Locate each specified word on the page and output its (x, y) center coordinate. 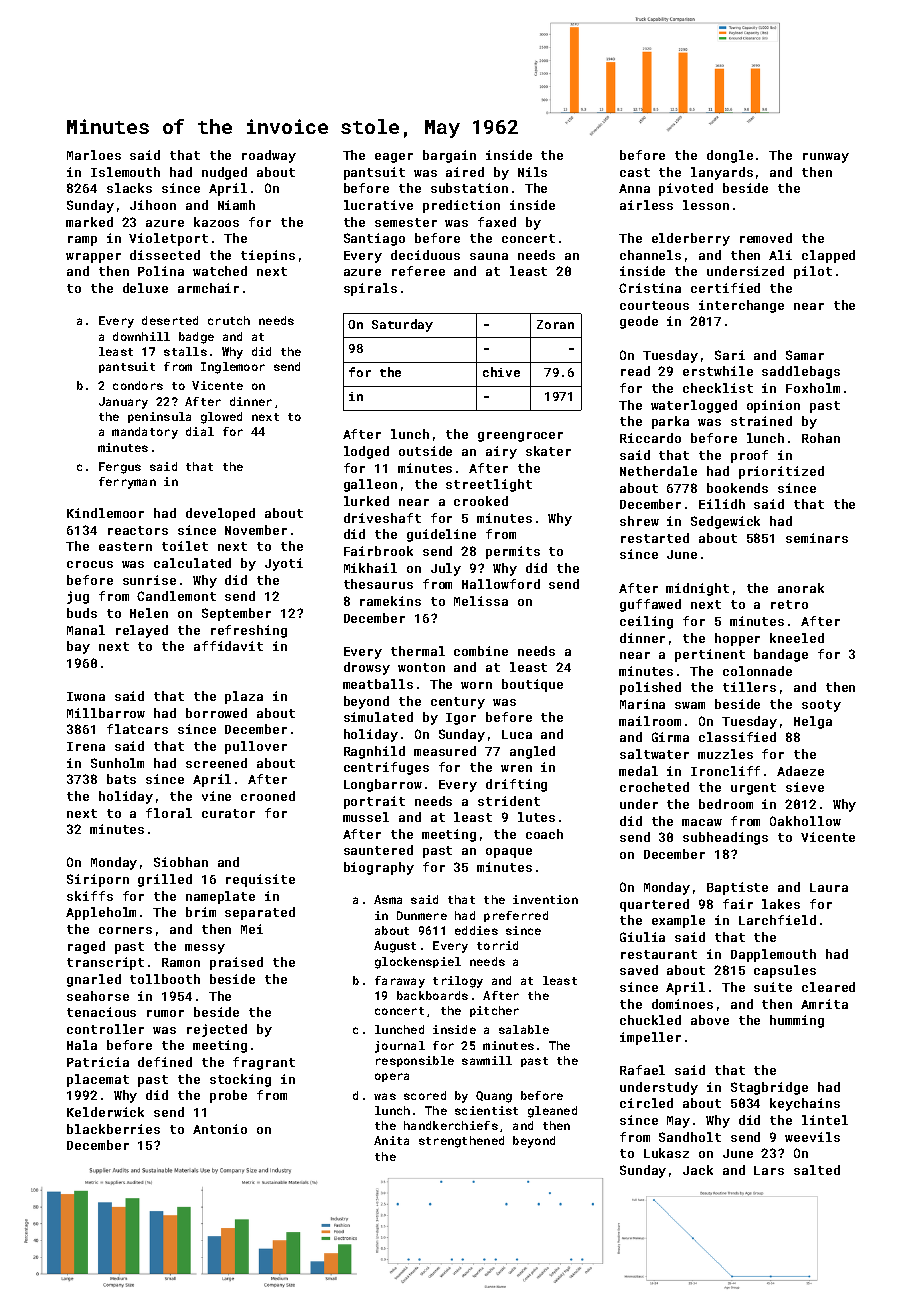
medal (638, 771)
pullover (256, 747)
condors (138, 385)
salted (817, 1170)
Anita (391, 1140)
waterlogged (694, 406)
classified (737, 737)
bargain (449, 156)
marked (89, 222)
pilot (813, 272)
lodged (366, 452)
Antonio (220, 1129)
